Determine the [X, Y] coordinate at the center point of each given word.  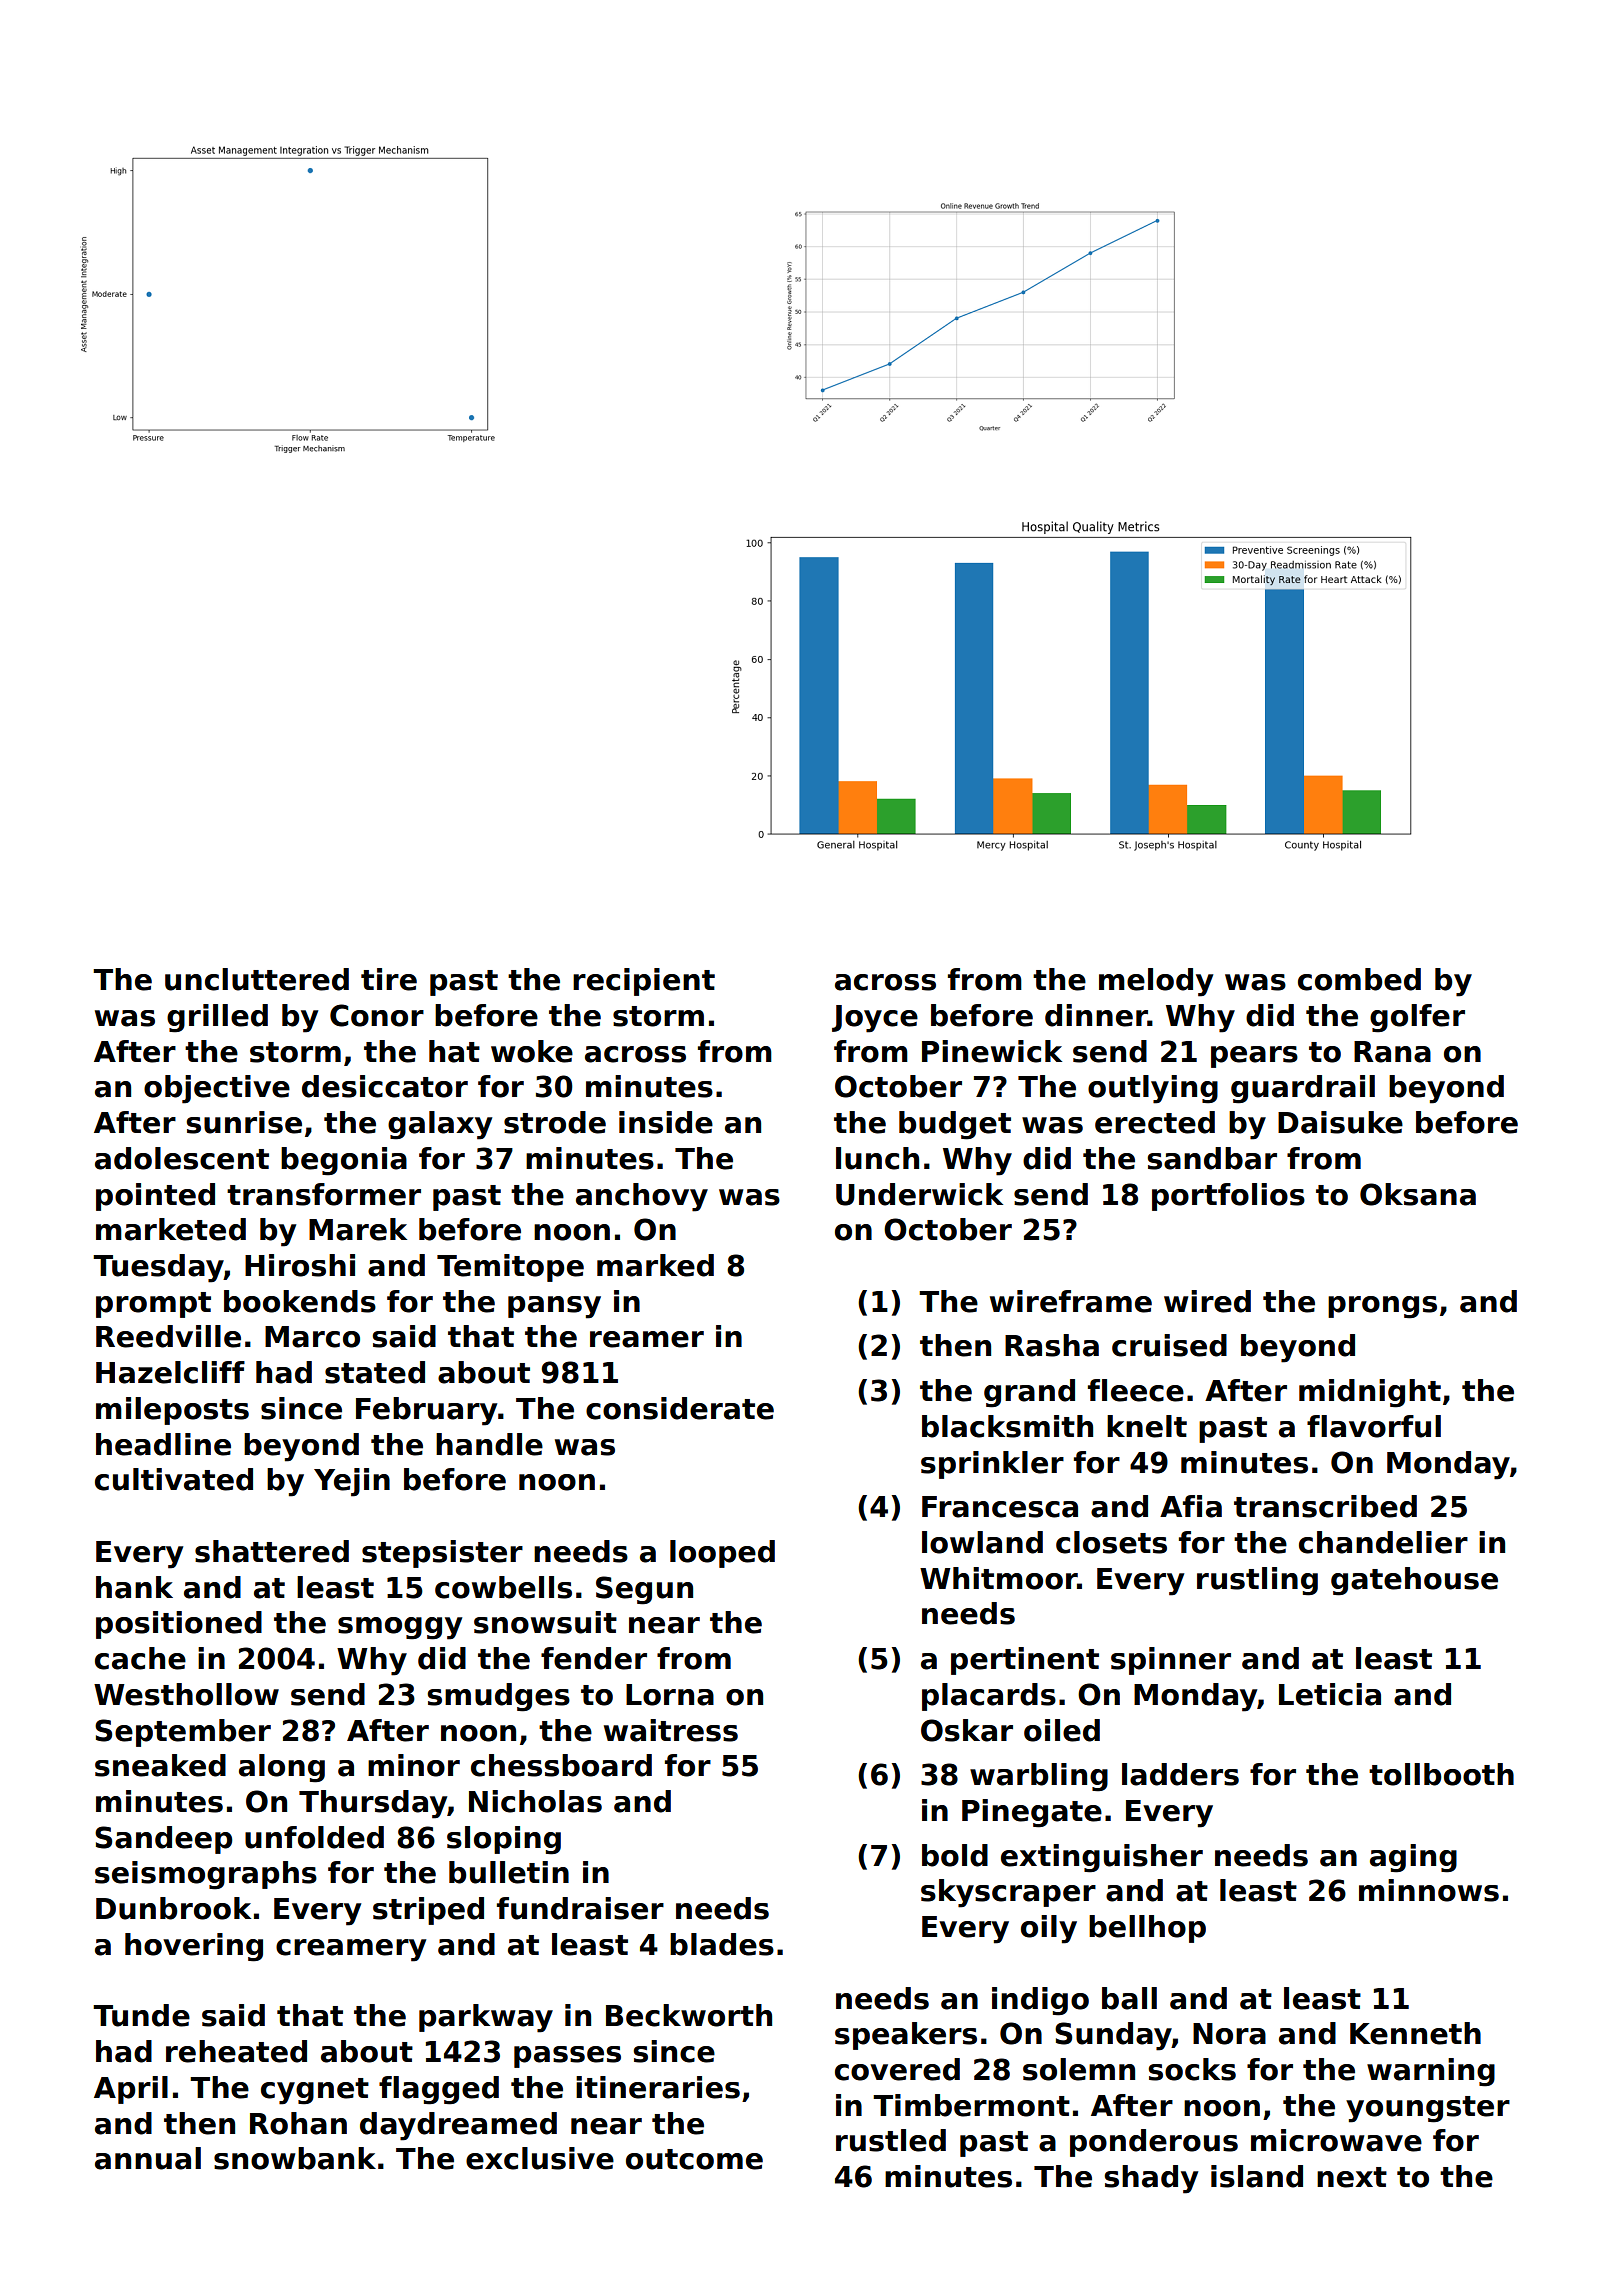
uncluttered [257, 979]
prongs [1382, 1307]
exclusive [540, 2158]
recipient [644, 982]
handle [489, 1444]
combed [1359, 979]
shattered [272, 1551]
